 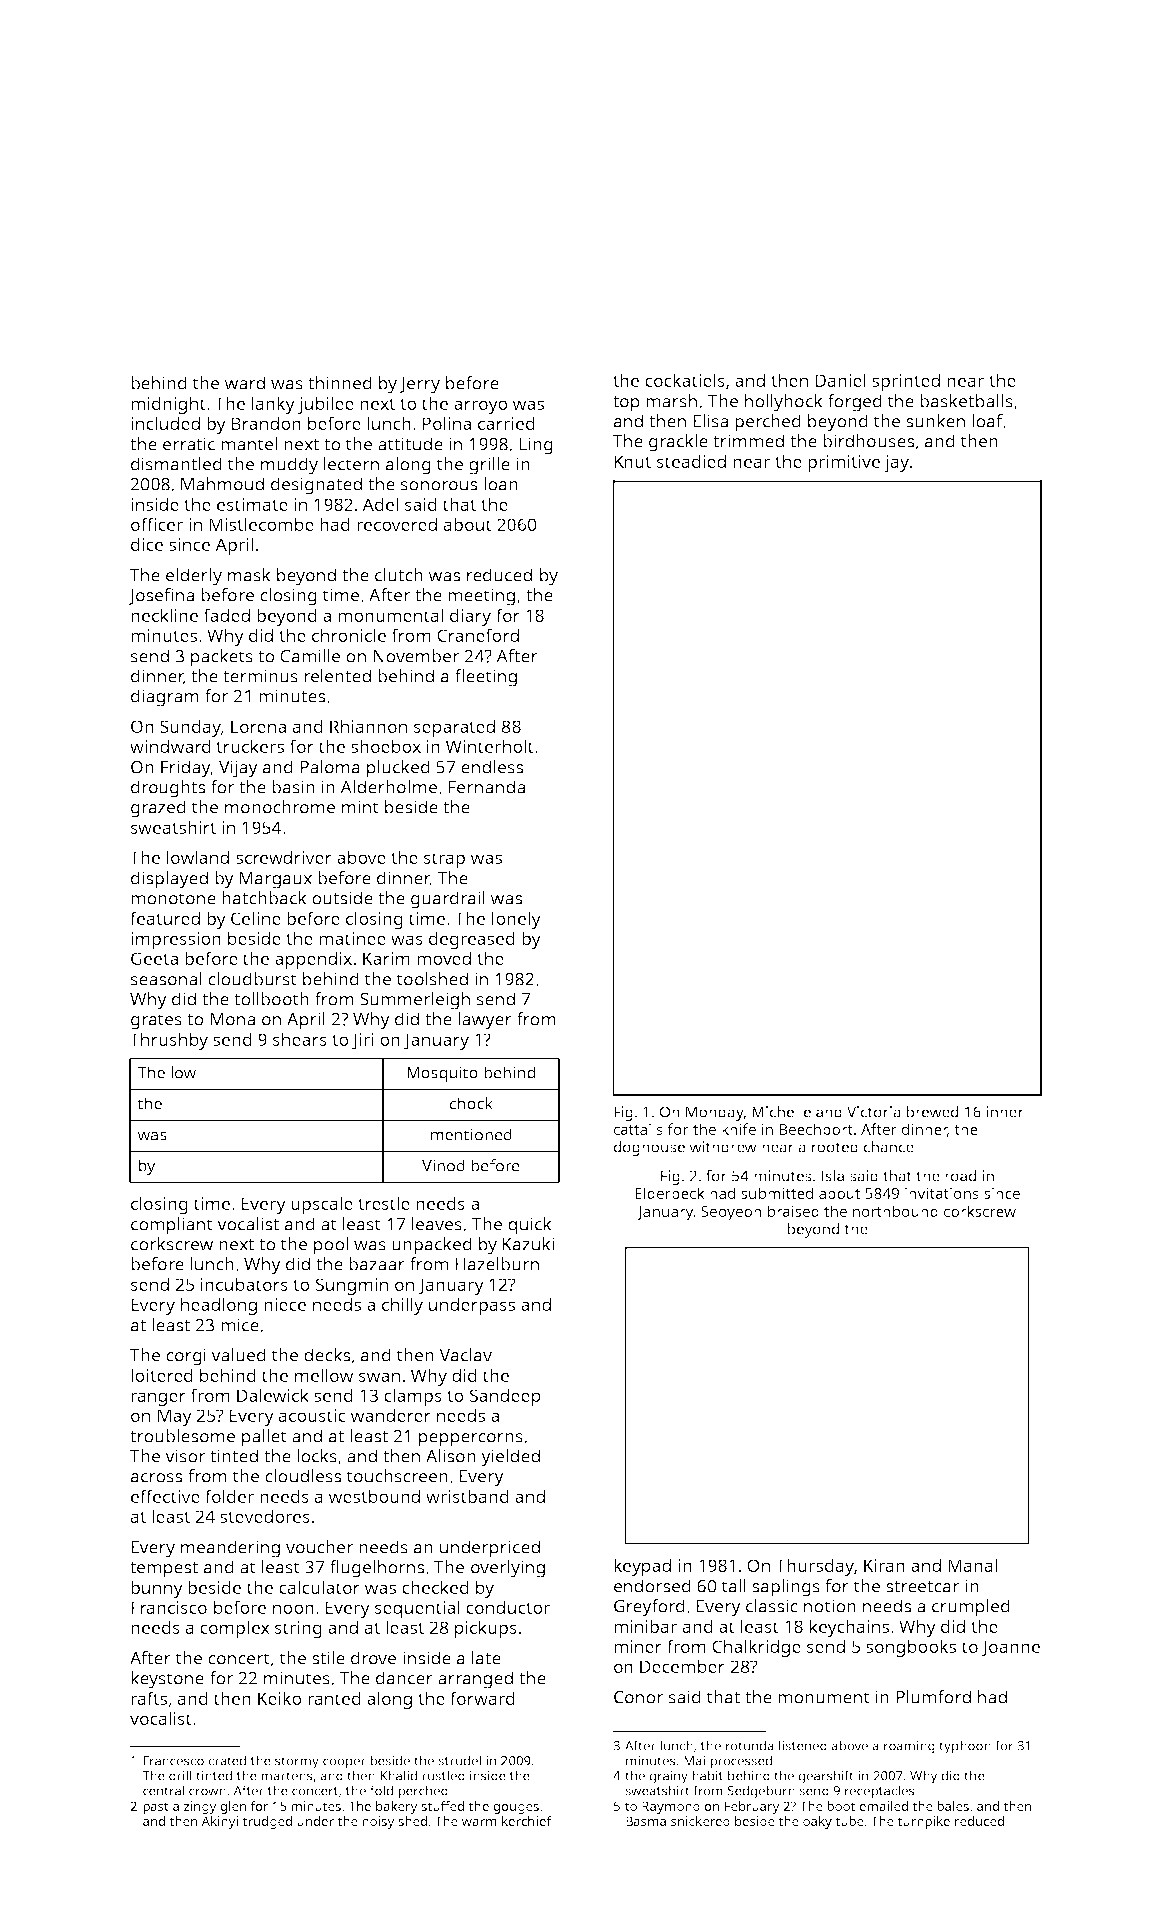 What do you see at coordinates (413, 1397) in the page?
I see `clamps` at bounding box center [413, 1397].
